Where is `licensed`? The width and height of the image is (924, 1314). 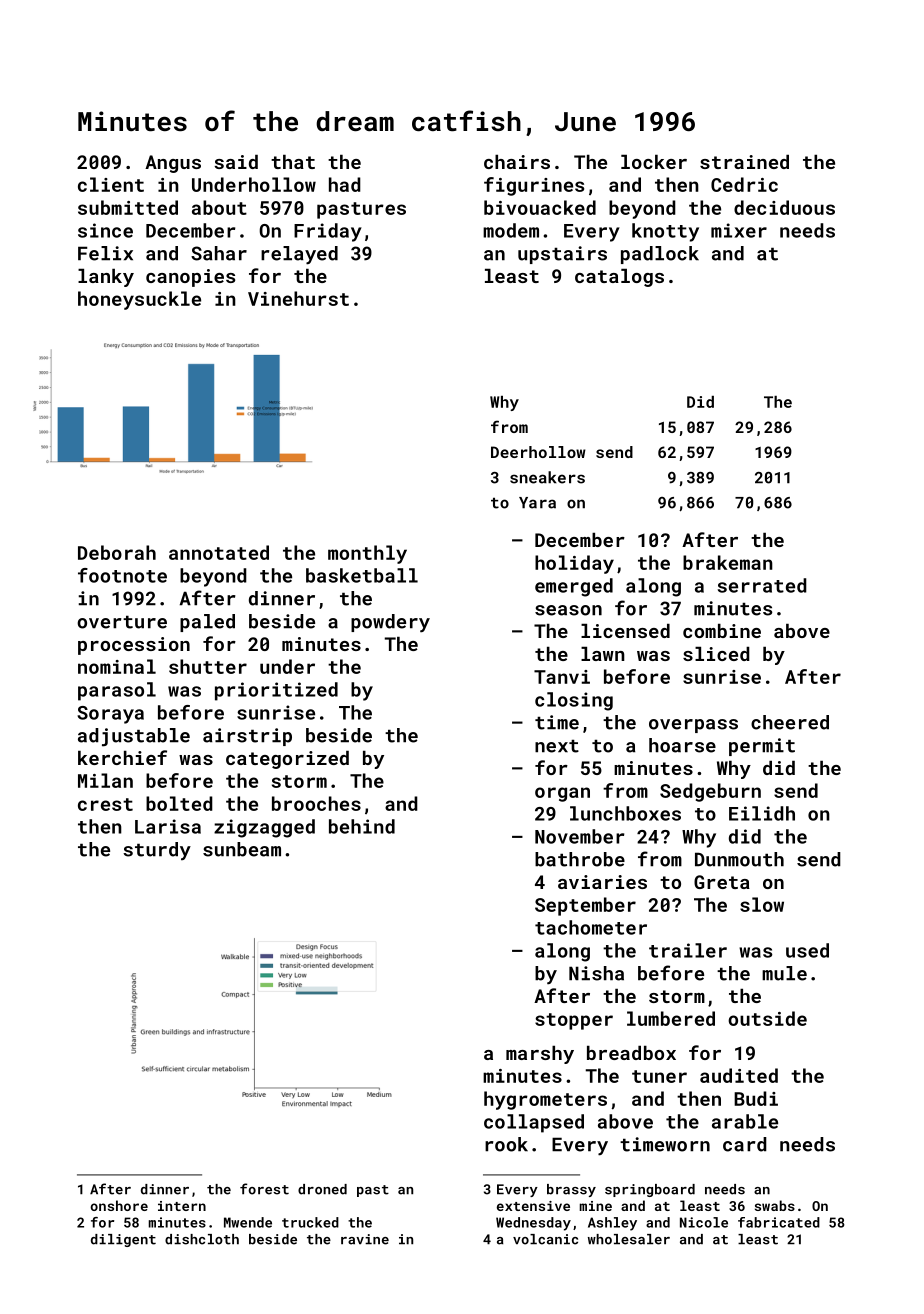 licensed is located at coordinates (625, 631).
